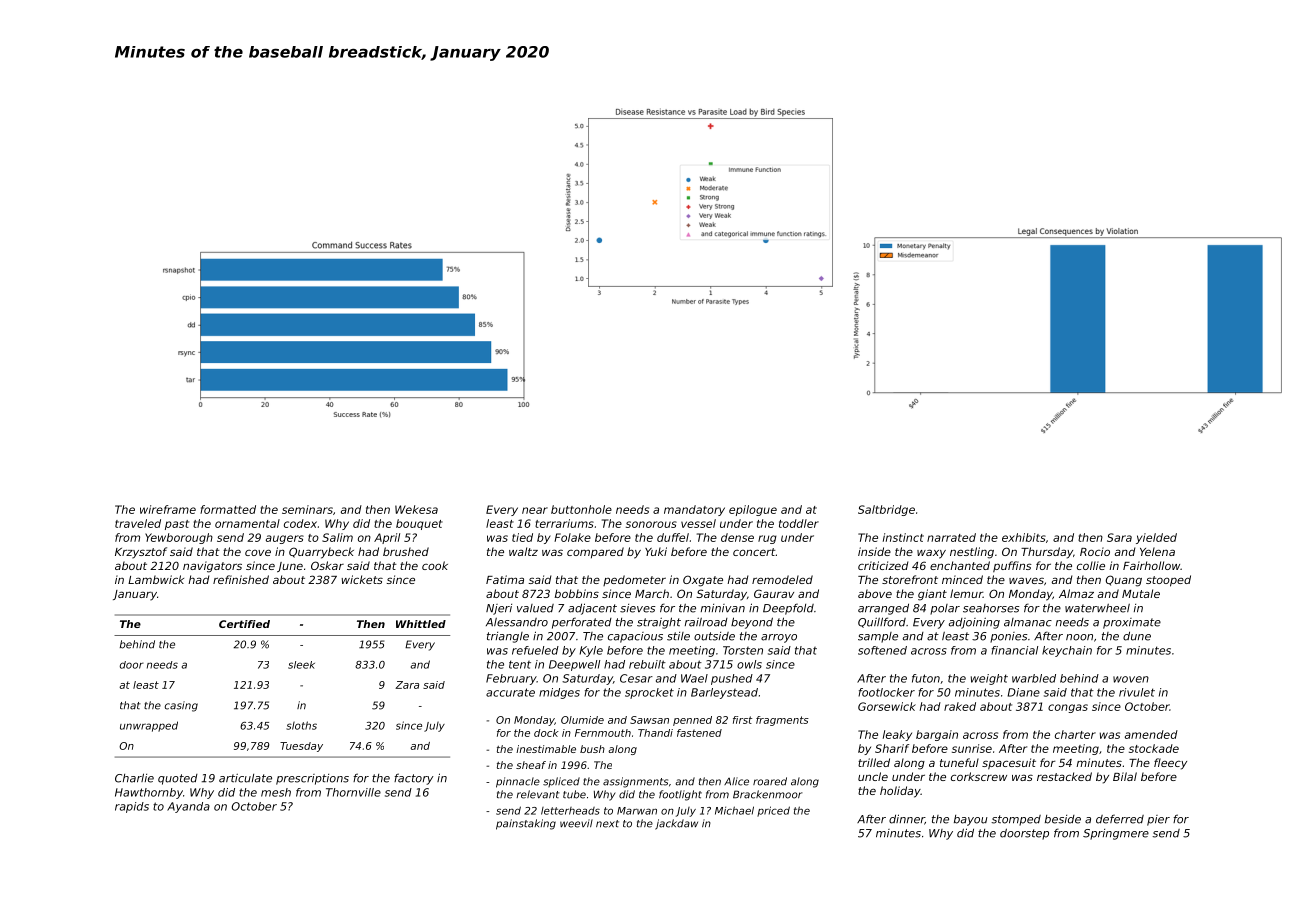 The image size is (1308, 924). Describe the element at coordinates (301, 665) in the screenshot. I see `sleek` at that location.
